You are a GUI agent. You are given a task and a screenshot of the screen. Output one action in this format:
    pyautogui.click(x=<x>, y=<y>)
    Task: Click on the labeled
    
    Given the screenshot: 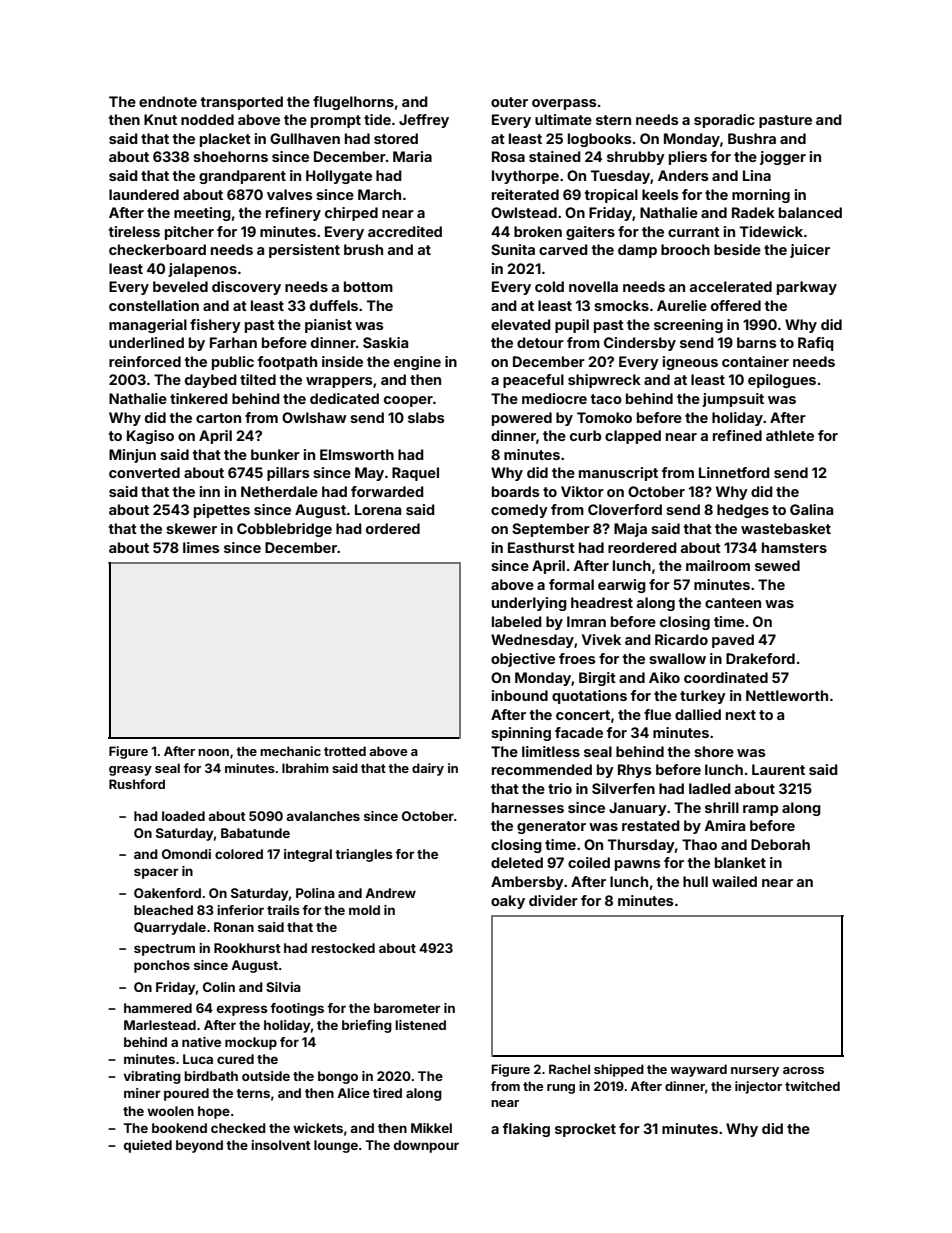 What is the action you would take?
    pyautogui.click(x=517, y=621)
